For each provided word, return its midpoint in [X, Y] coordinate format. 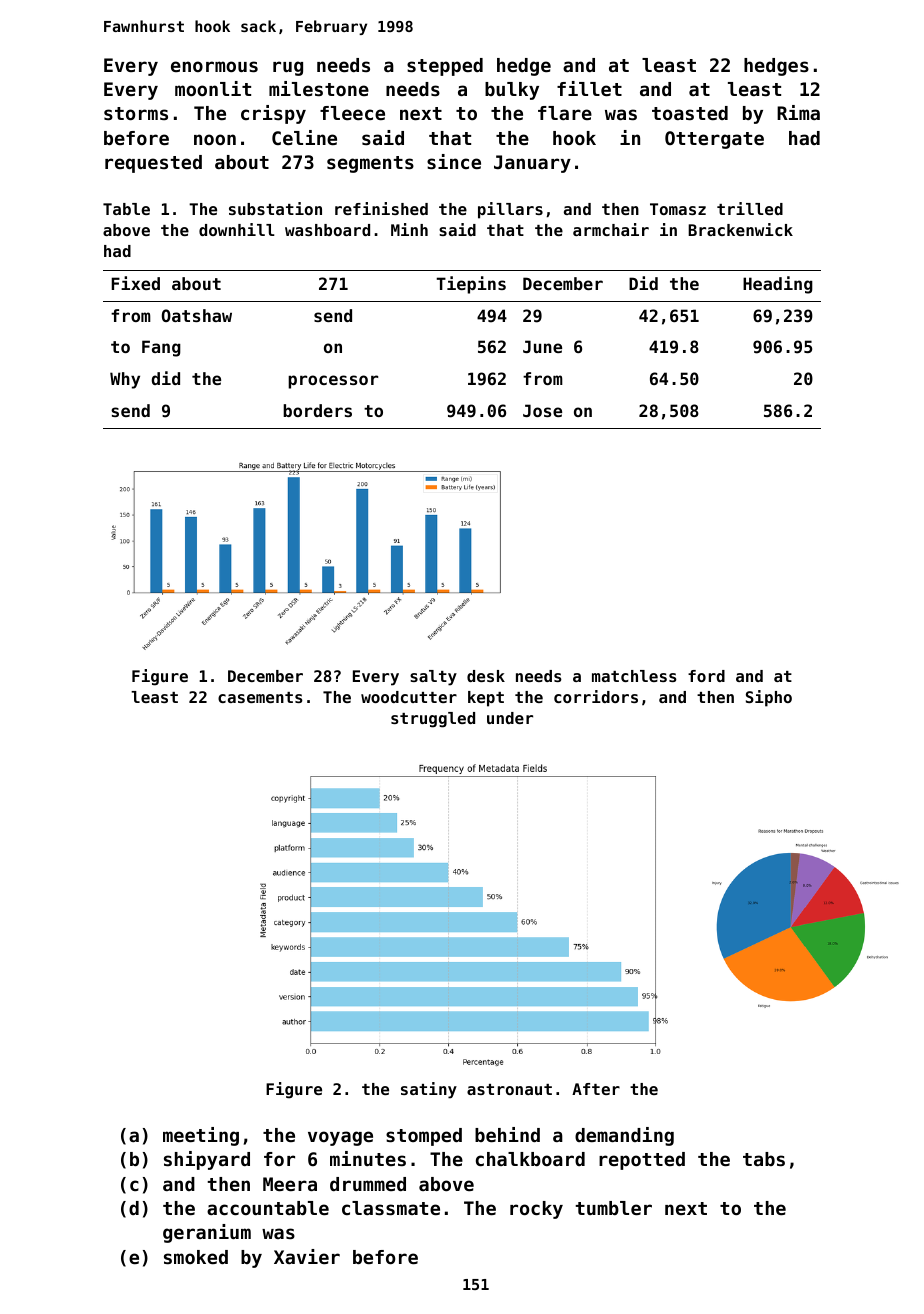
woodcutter [409, 697]
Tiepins [471, 285]
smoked [196, 1257]
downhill [237, 229]
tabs [764, 1159]
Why [125, 380]
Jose [542, 410]
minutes [368, 1158]
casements [260, 697]
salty [433, 678]
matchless [634, 676]
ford [706, 676]
